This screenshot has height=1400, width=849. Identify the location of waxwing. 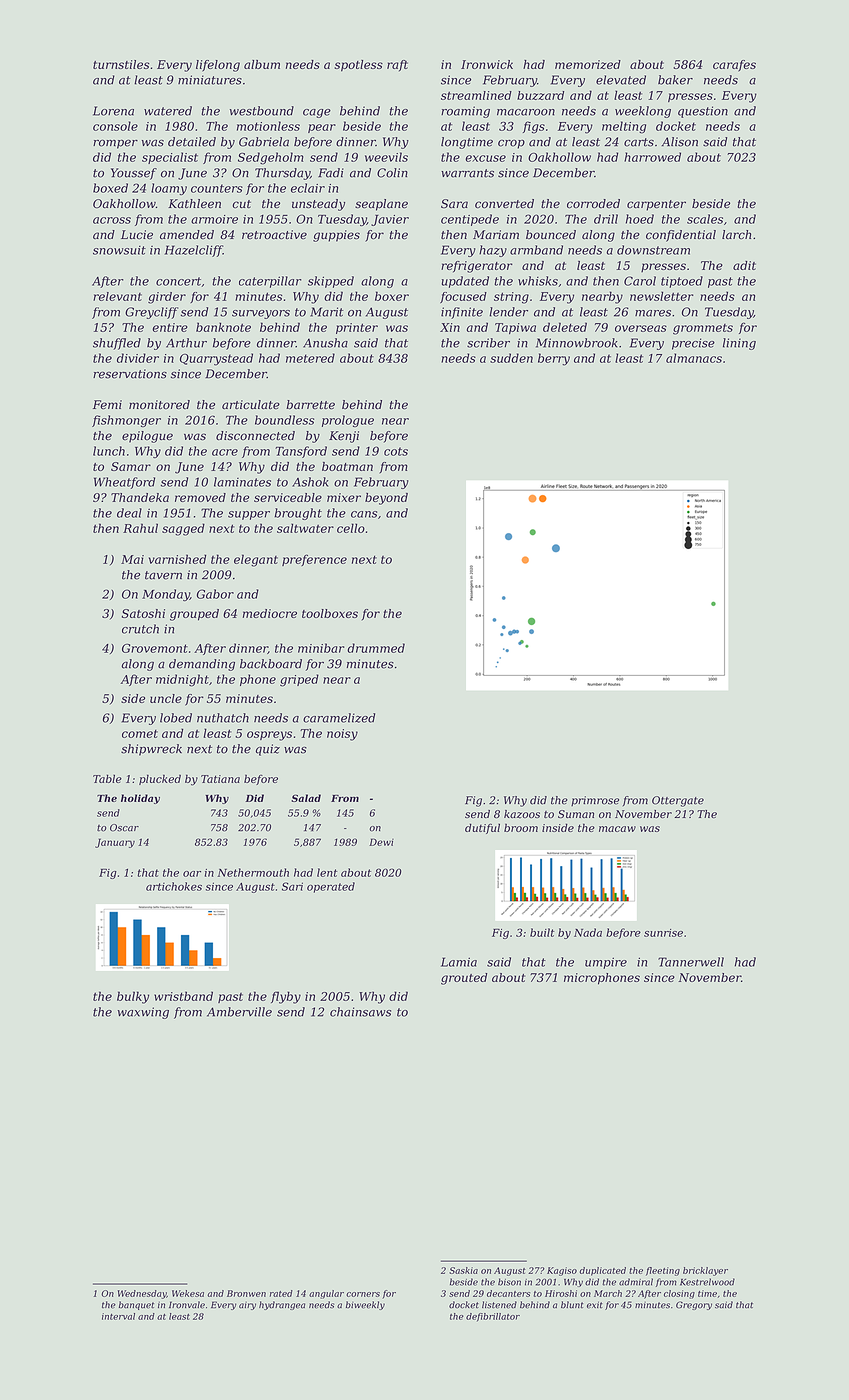
(143, 1013).
